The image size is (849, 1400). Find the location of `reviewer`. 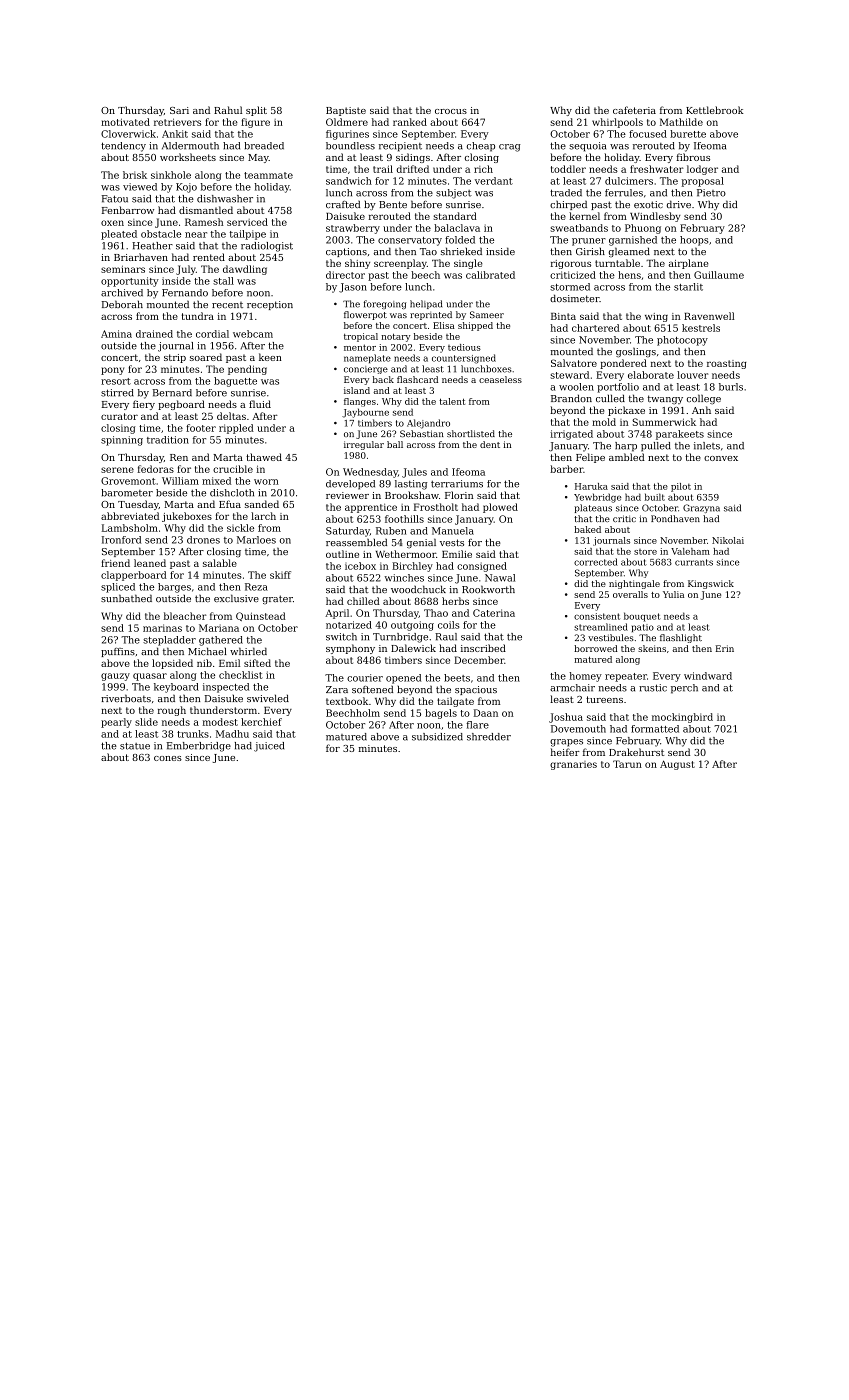

reviewer is located at coordinates (347, 495).
